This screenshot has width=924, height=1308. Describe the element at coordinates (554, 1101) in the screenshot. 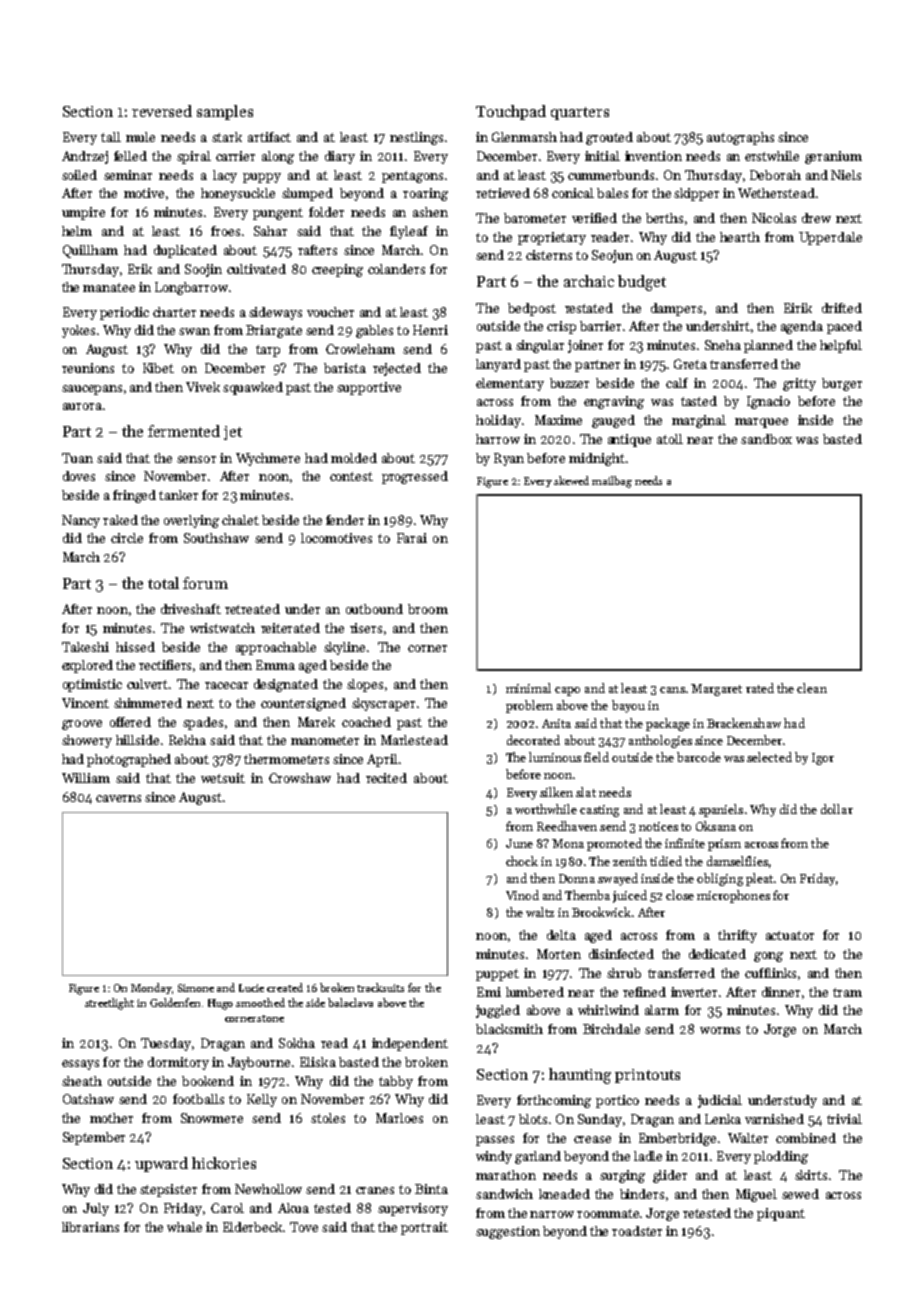

I see `forthcoming` at that location.
